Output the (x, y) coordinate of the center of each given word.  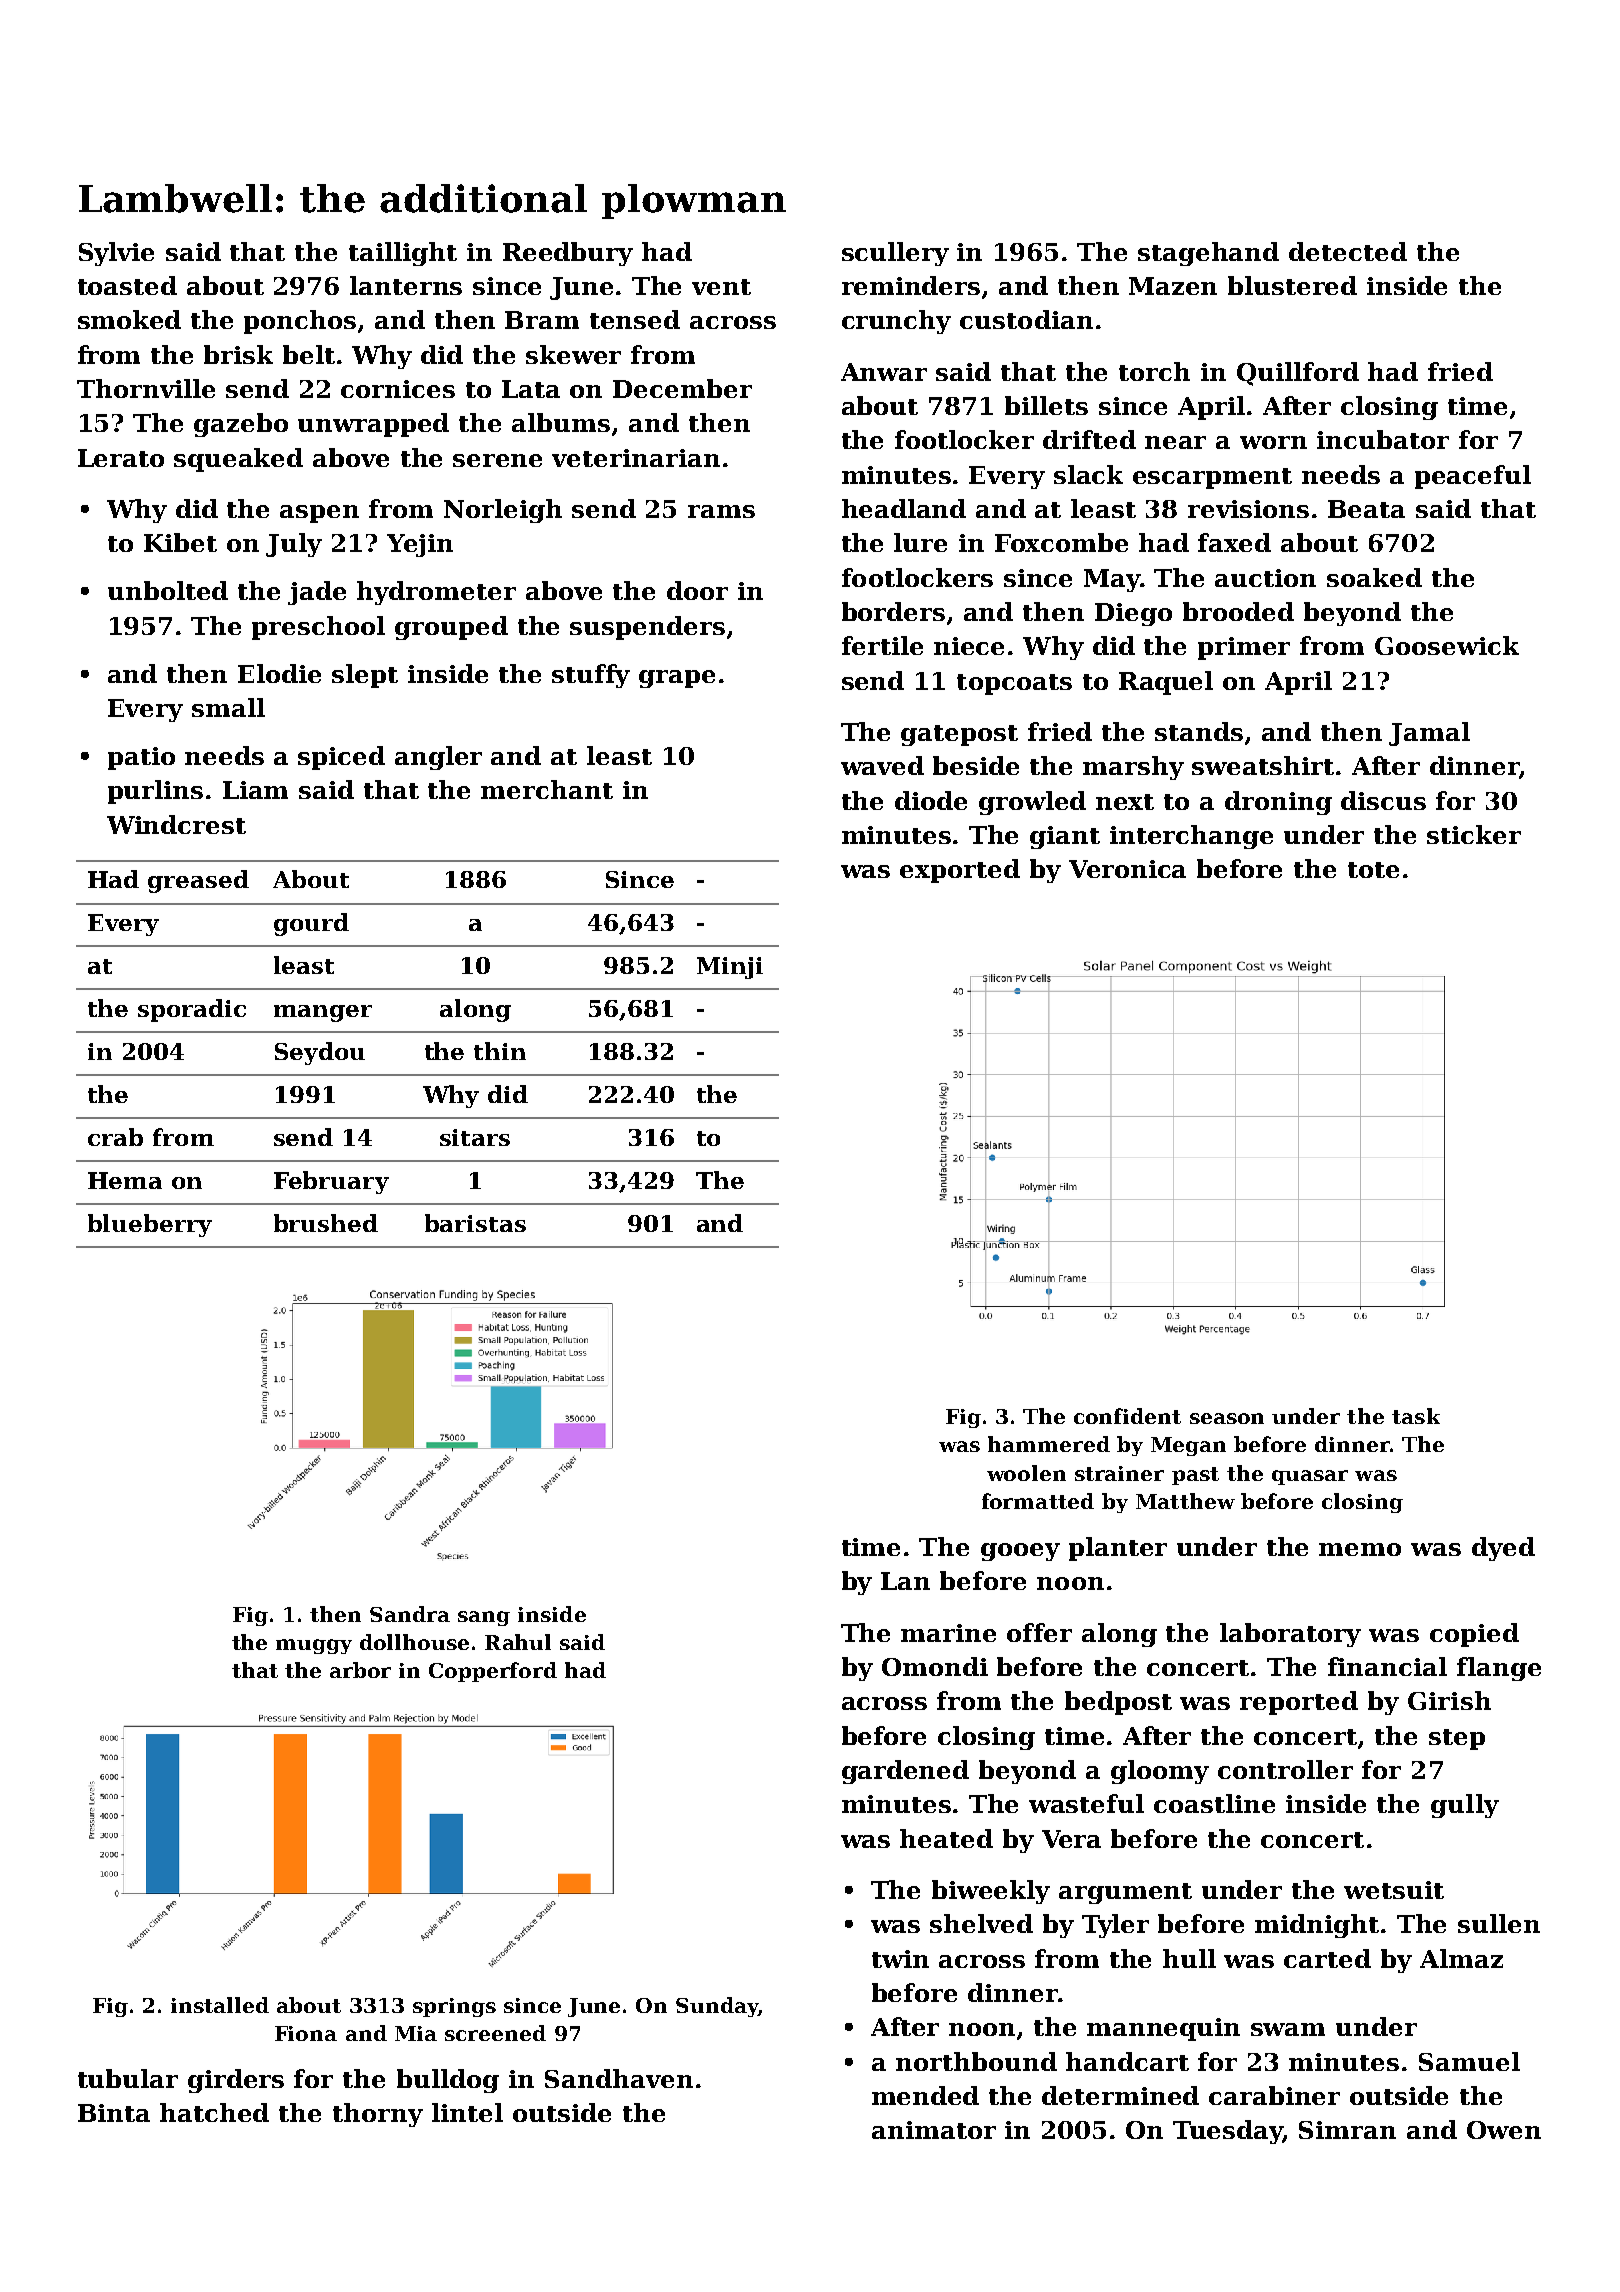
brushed (326, 1223)
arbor (360, 1670)
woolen (1026, 1473)
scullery (895, 254)
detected (1348, 251)
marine (948, 1633)
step (1457, 1739)
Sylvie (116, 254)
